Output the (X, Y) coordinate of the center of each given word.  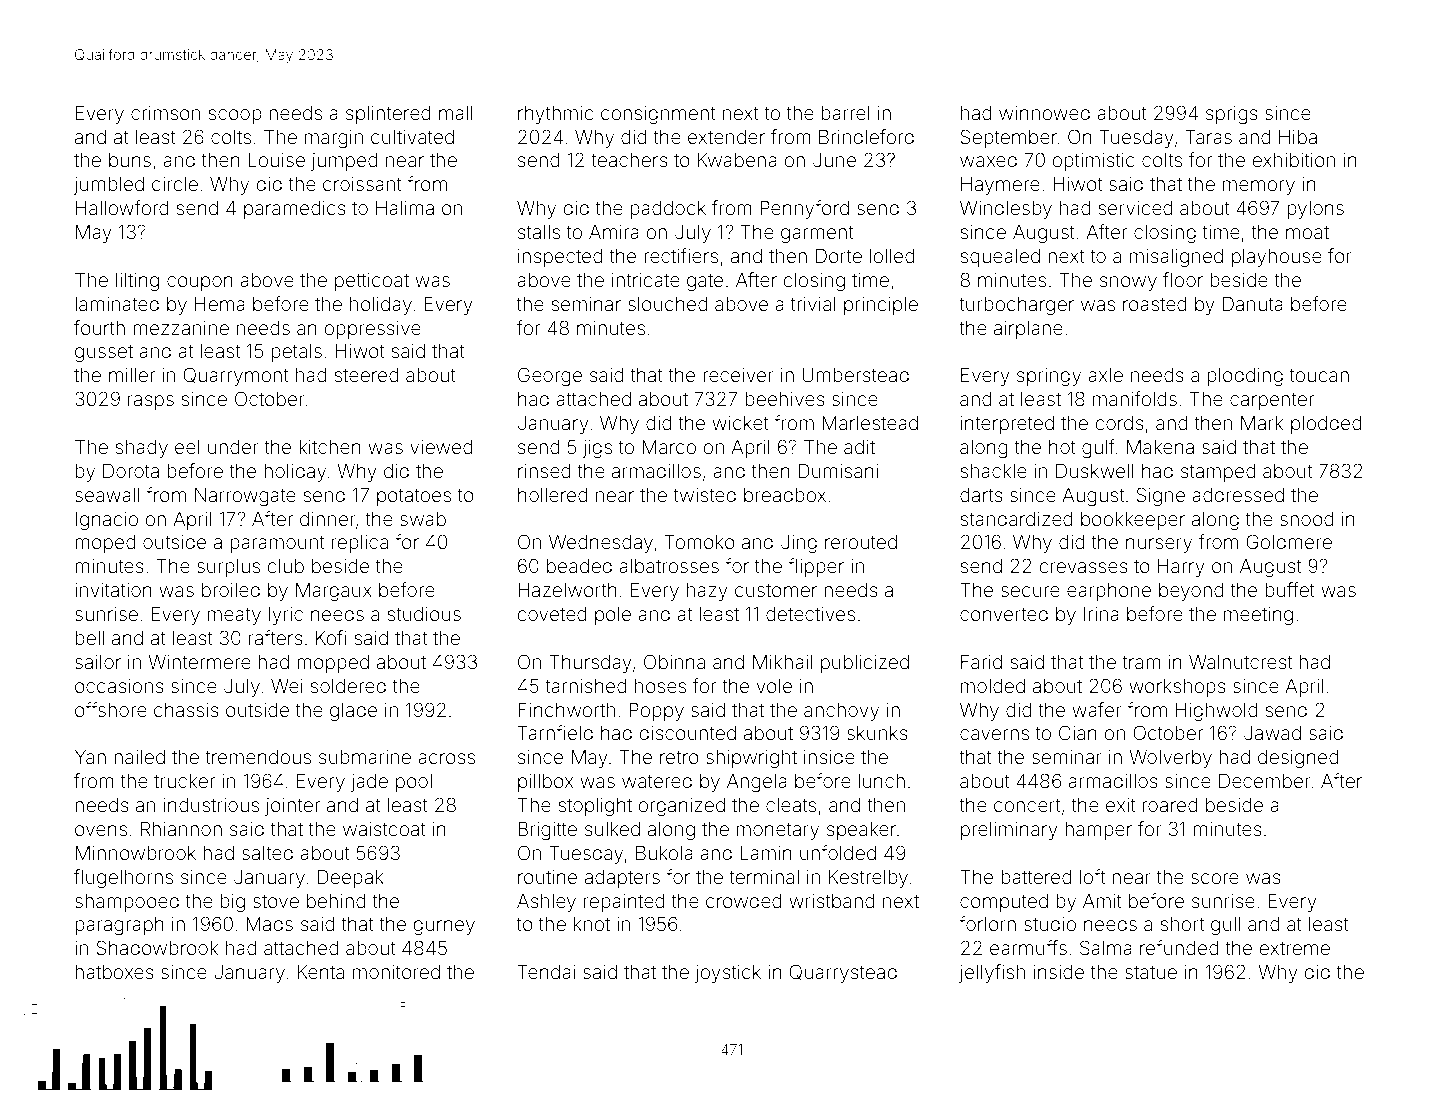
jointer (292, 807)
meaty (234, 616)
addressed (1238, 495)
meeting (1258, 616)
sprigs (1232, 115)
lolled (892, 256)
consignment (658, 115)
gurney (444, 927)
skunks (877, 733)
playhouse (1277, 258)
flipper (816, 567)
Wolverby (1170, 759)
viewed (441, 447)
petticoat (372, 282)
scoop (235, 116)
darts (981, 495)
